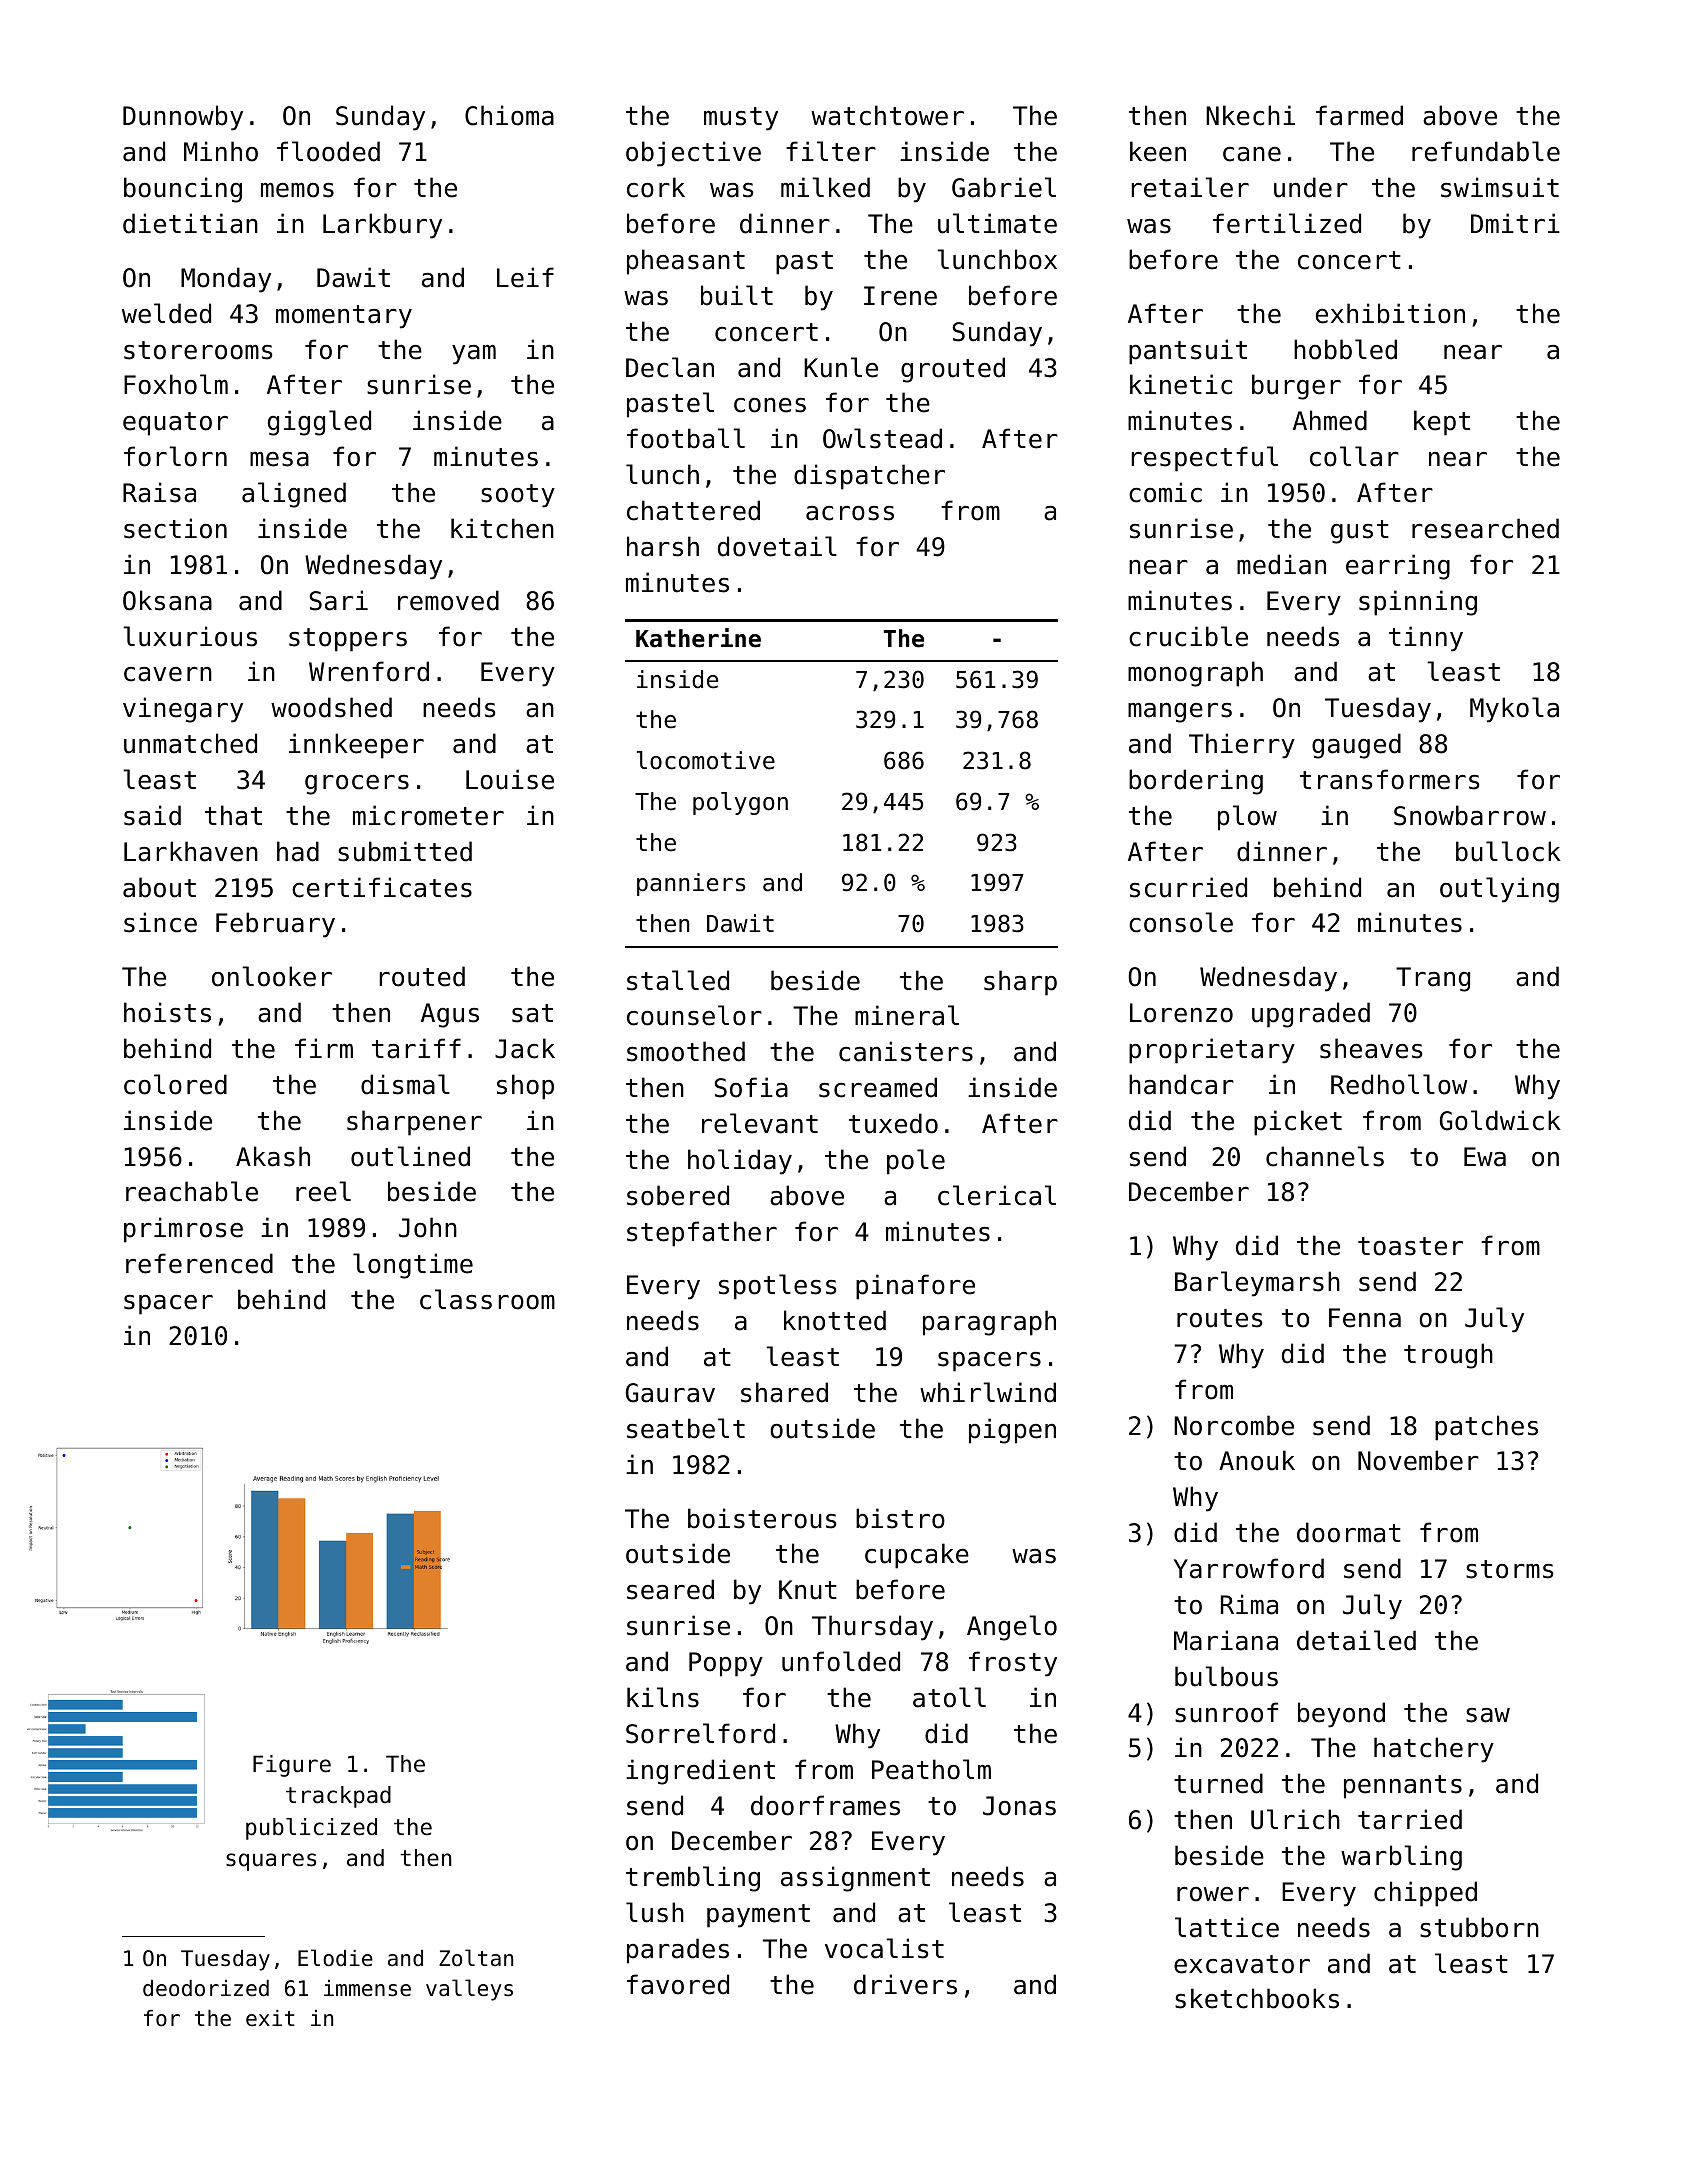 This screenshot has height=2178, width=1683. What do you see at coordinates (410, 1156) in the screenshot?
I see `outlined` at bounding box center [410, 1156].
